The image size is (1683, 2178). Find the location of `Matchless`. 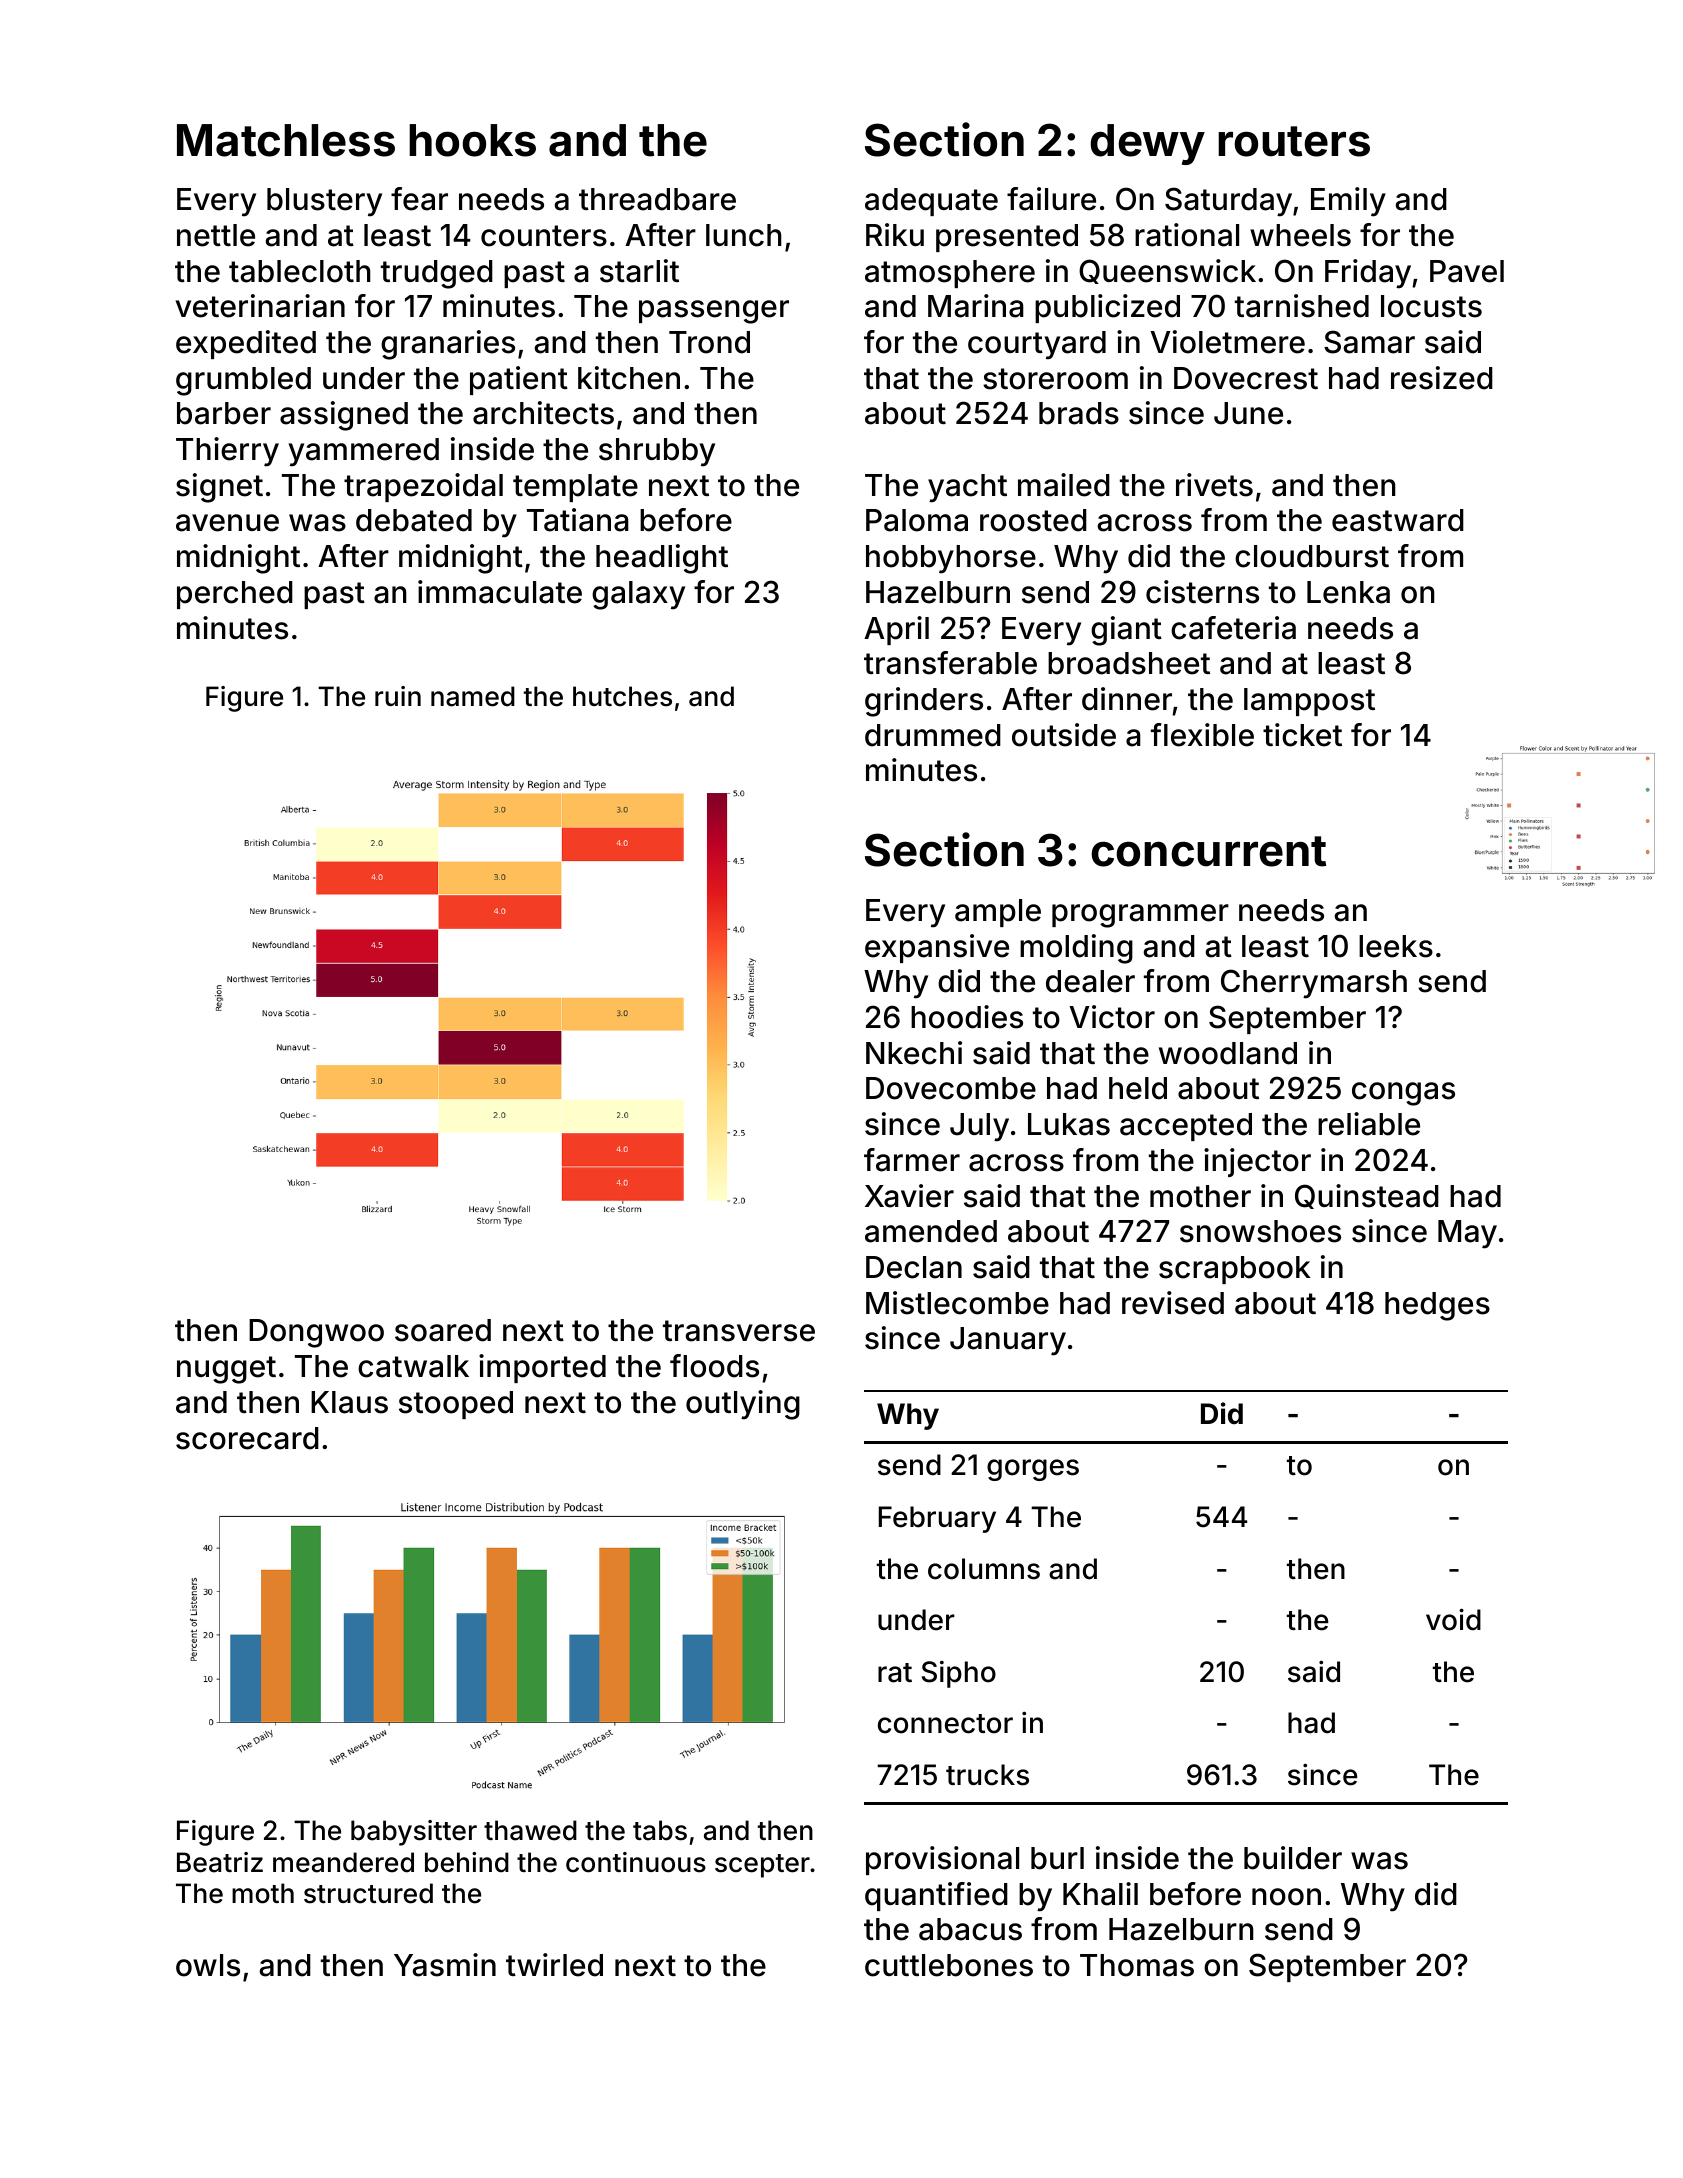

Matchless is located at coordinates (286, 140).
